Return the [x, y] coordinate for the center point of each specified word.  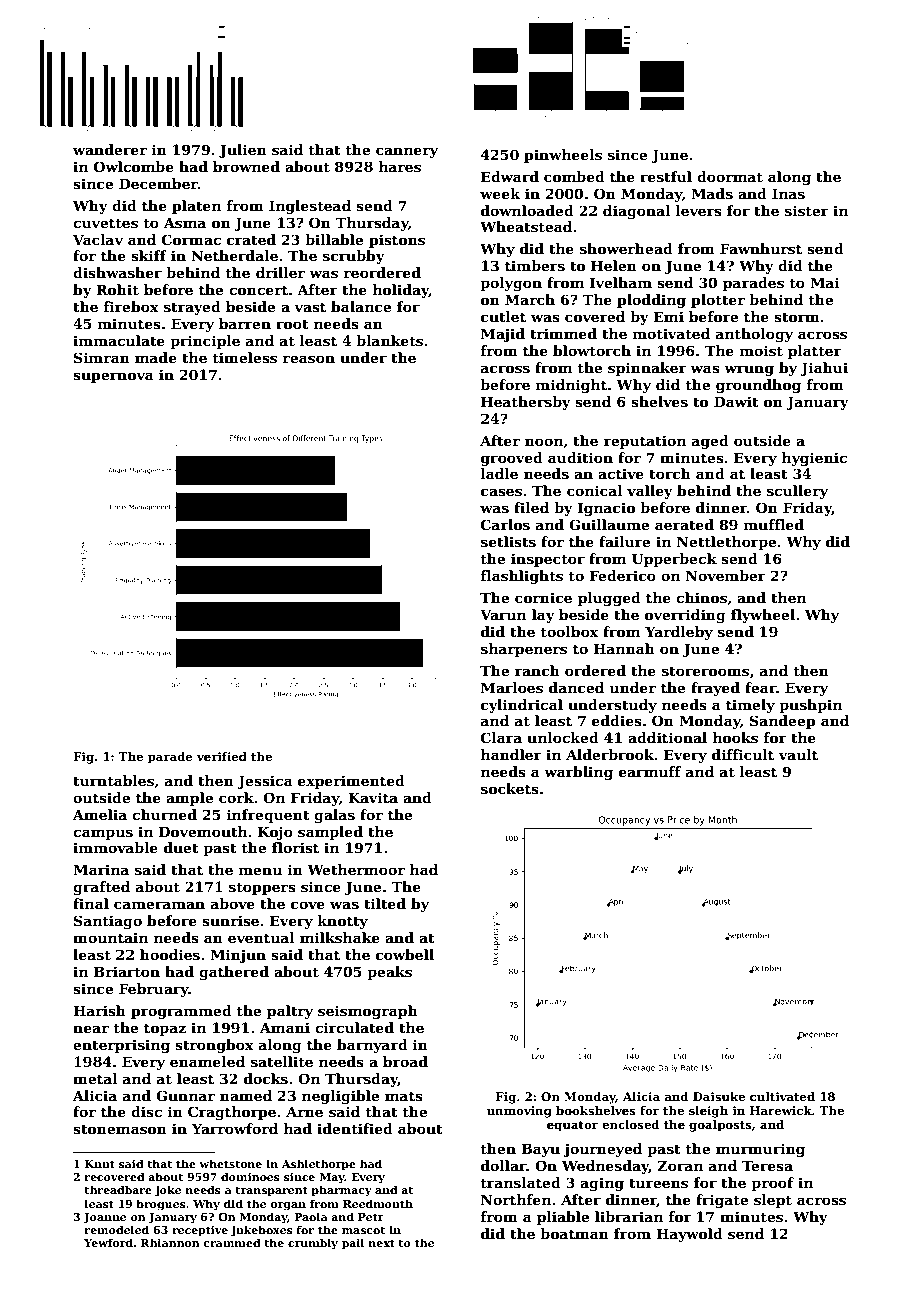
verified [222, 756]
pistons [397, 241]
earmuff [650, 771]
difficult [743, 754]
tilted [385, 903]
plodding [651, 301]
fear [760, 687]
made [156, 357]
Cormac [191, 239]
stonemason [120, 1129]
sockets [510, 788]
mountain [110, 937]
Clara [501, 737]
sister [807, 210]
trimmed [563, 333]
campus [103, 834]
